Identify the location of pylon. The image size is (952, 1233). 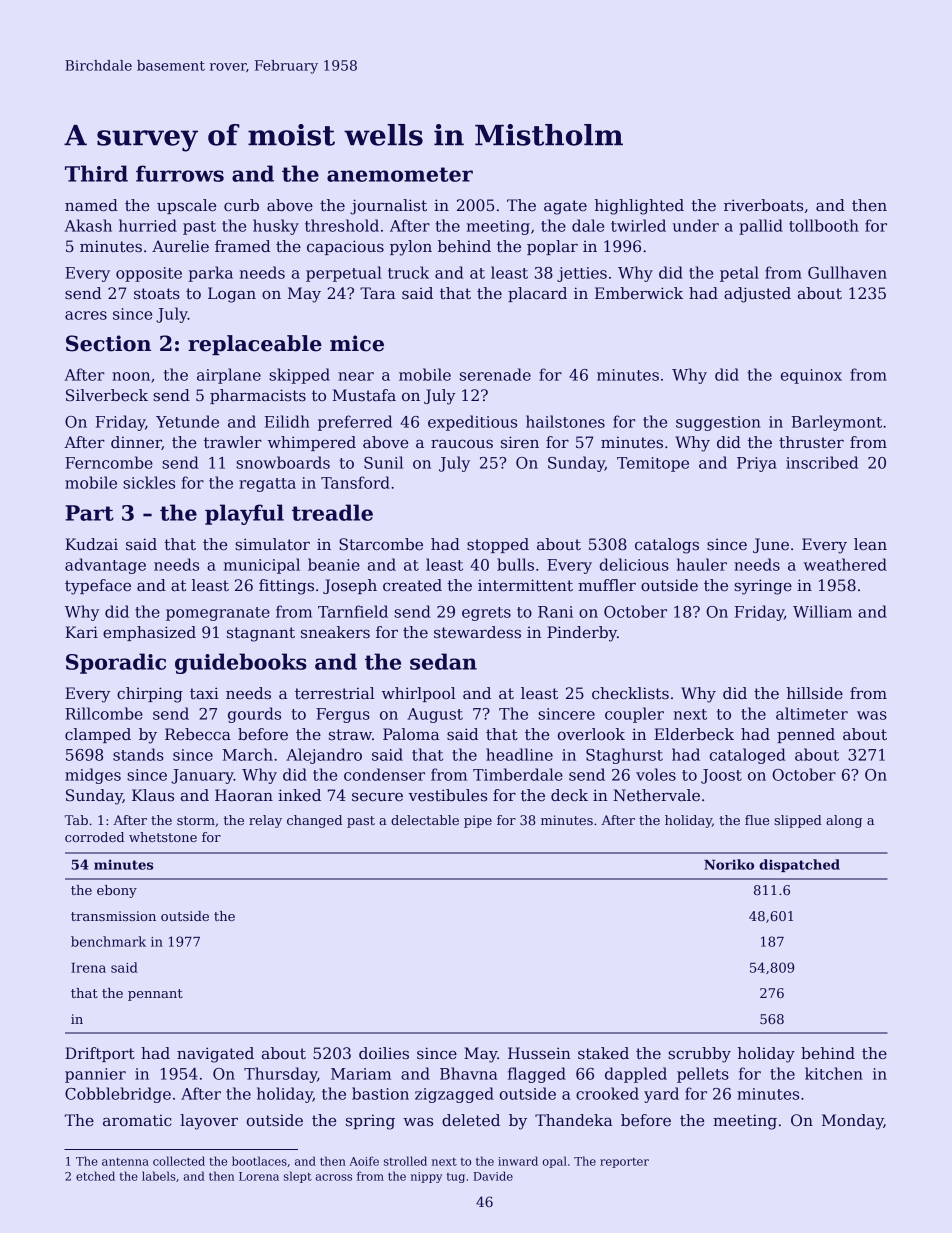
(411, 248).
